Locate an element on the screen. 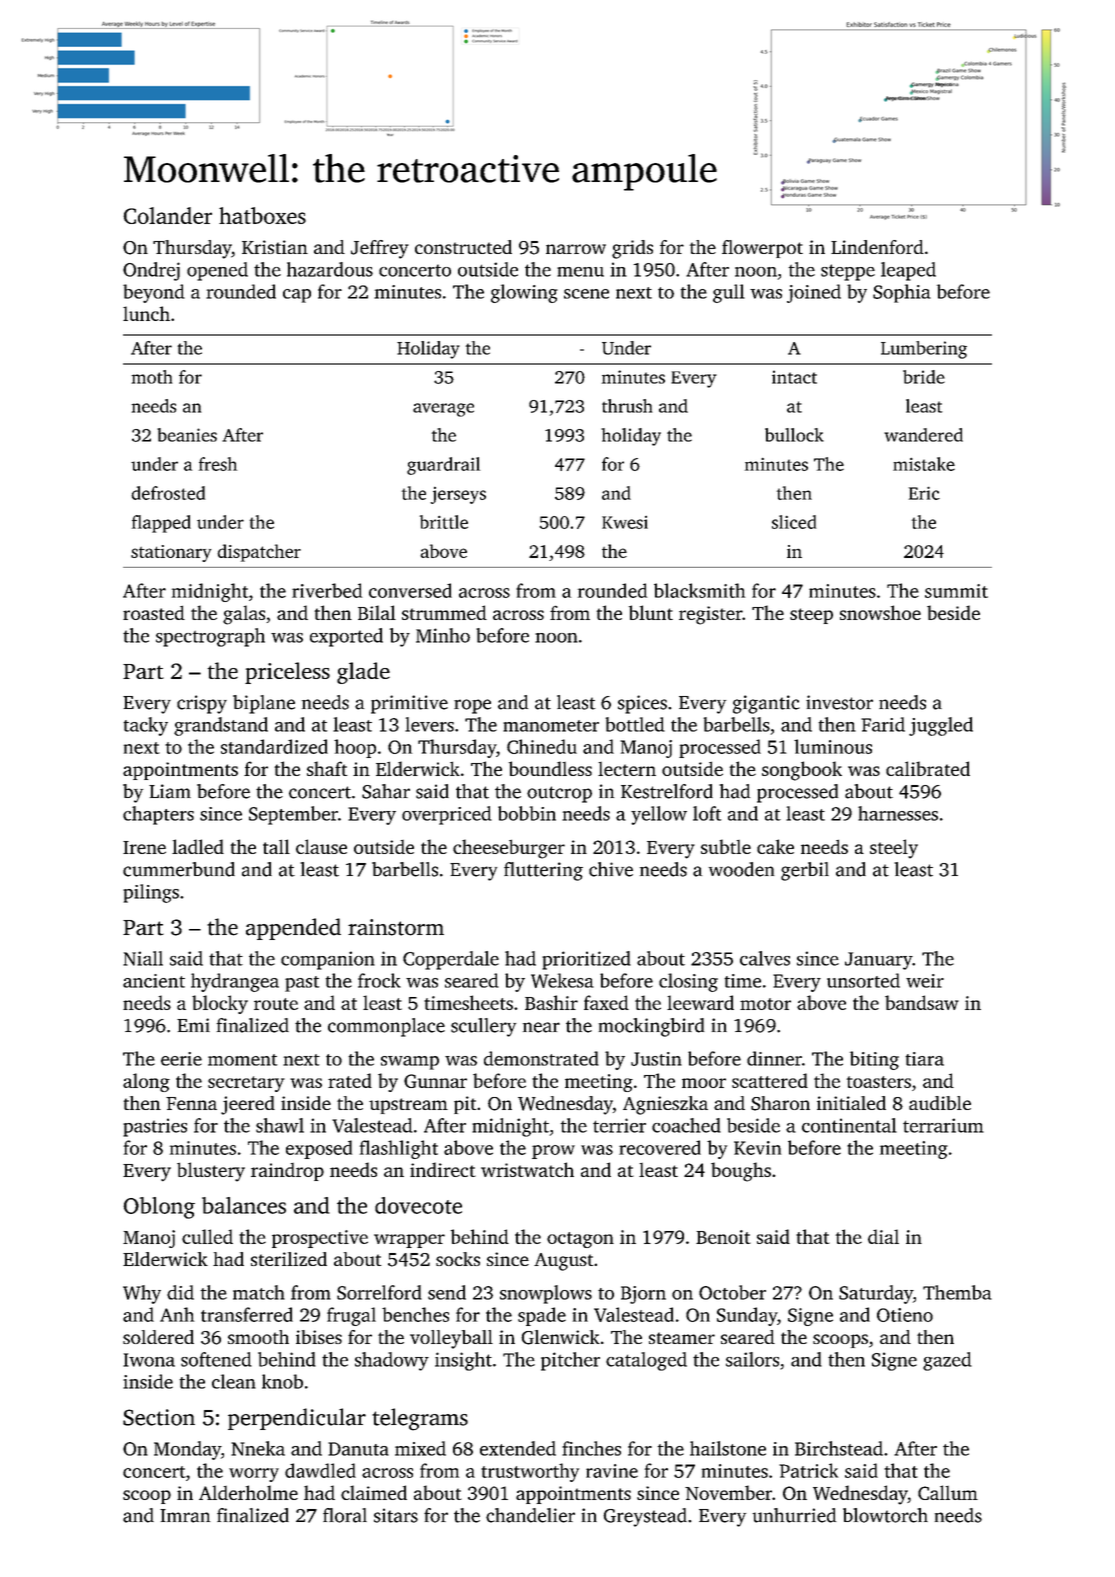  chapters is located at coordinates (158, 815).
